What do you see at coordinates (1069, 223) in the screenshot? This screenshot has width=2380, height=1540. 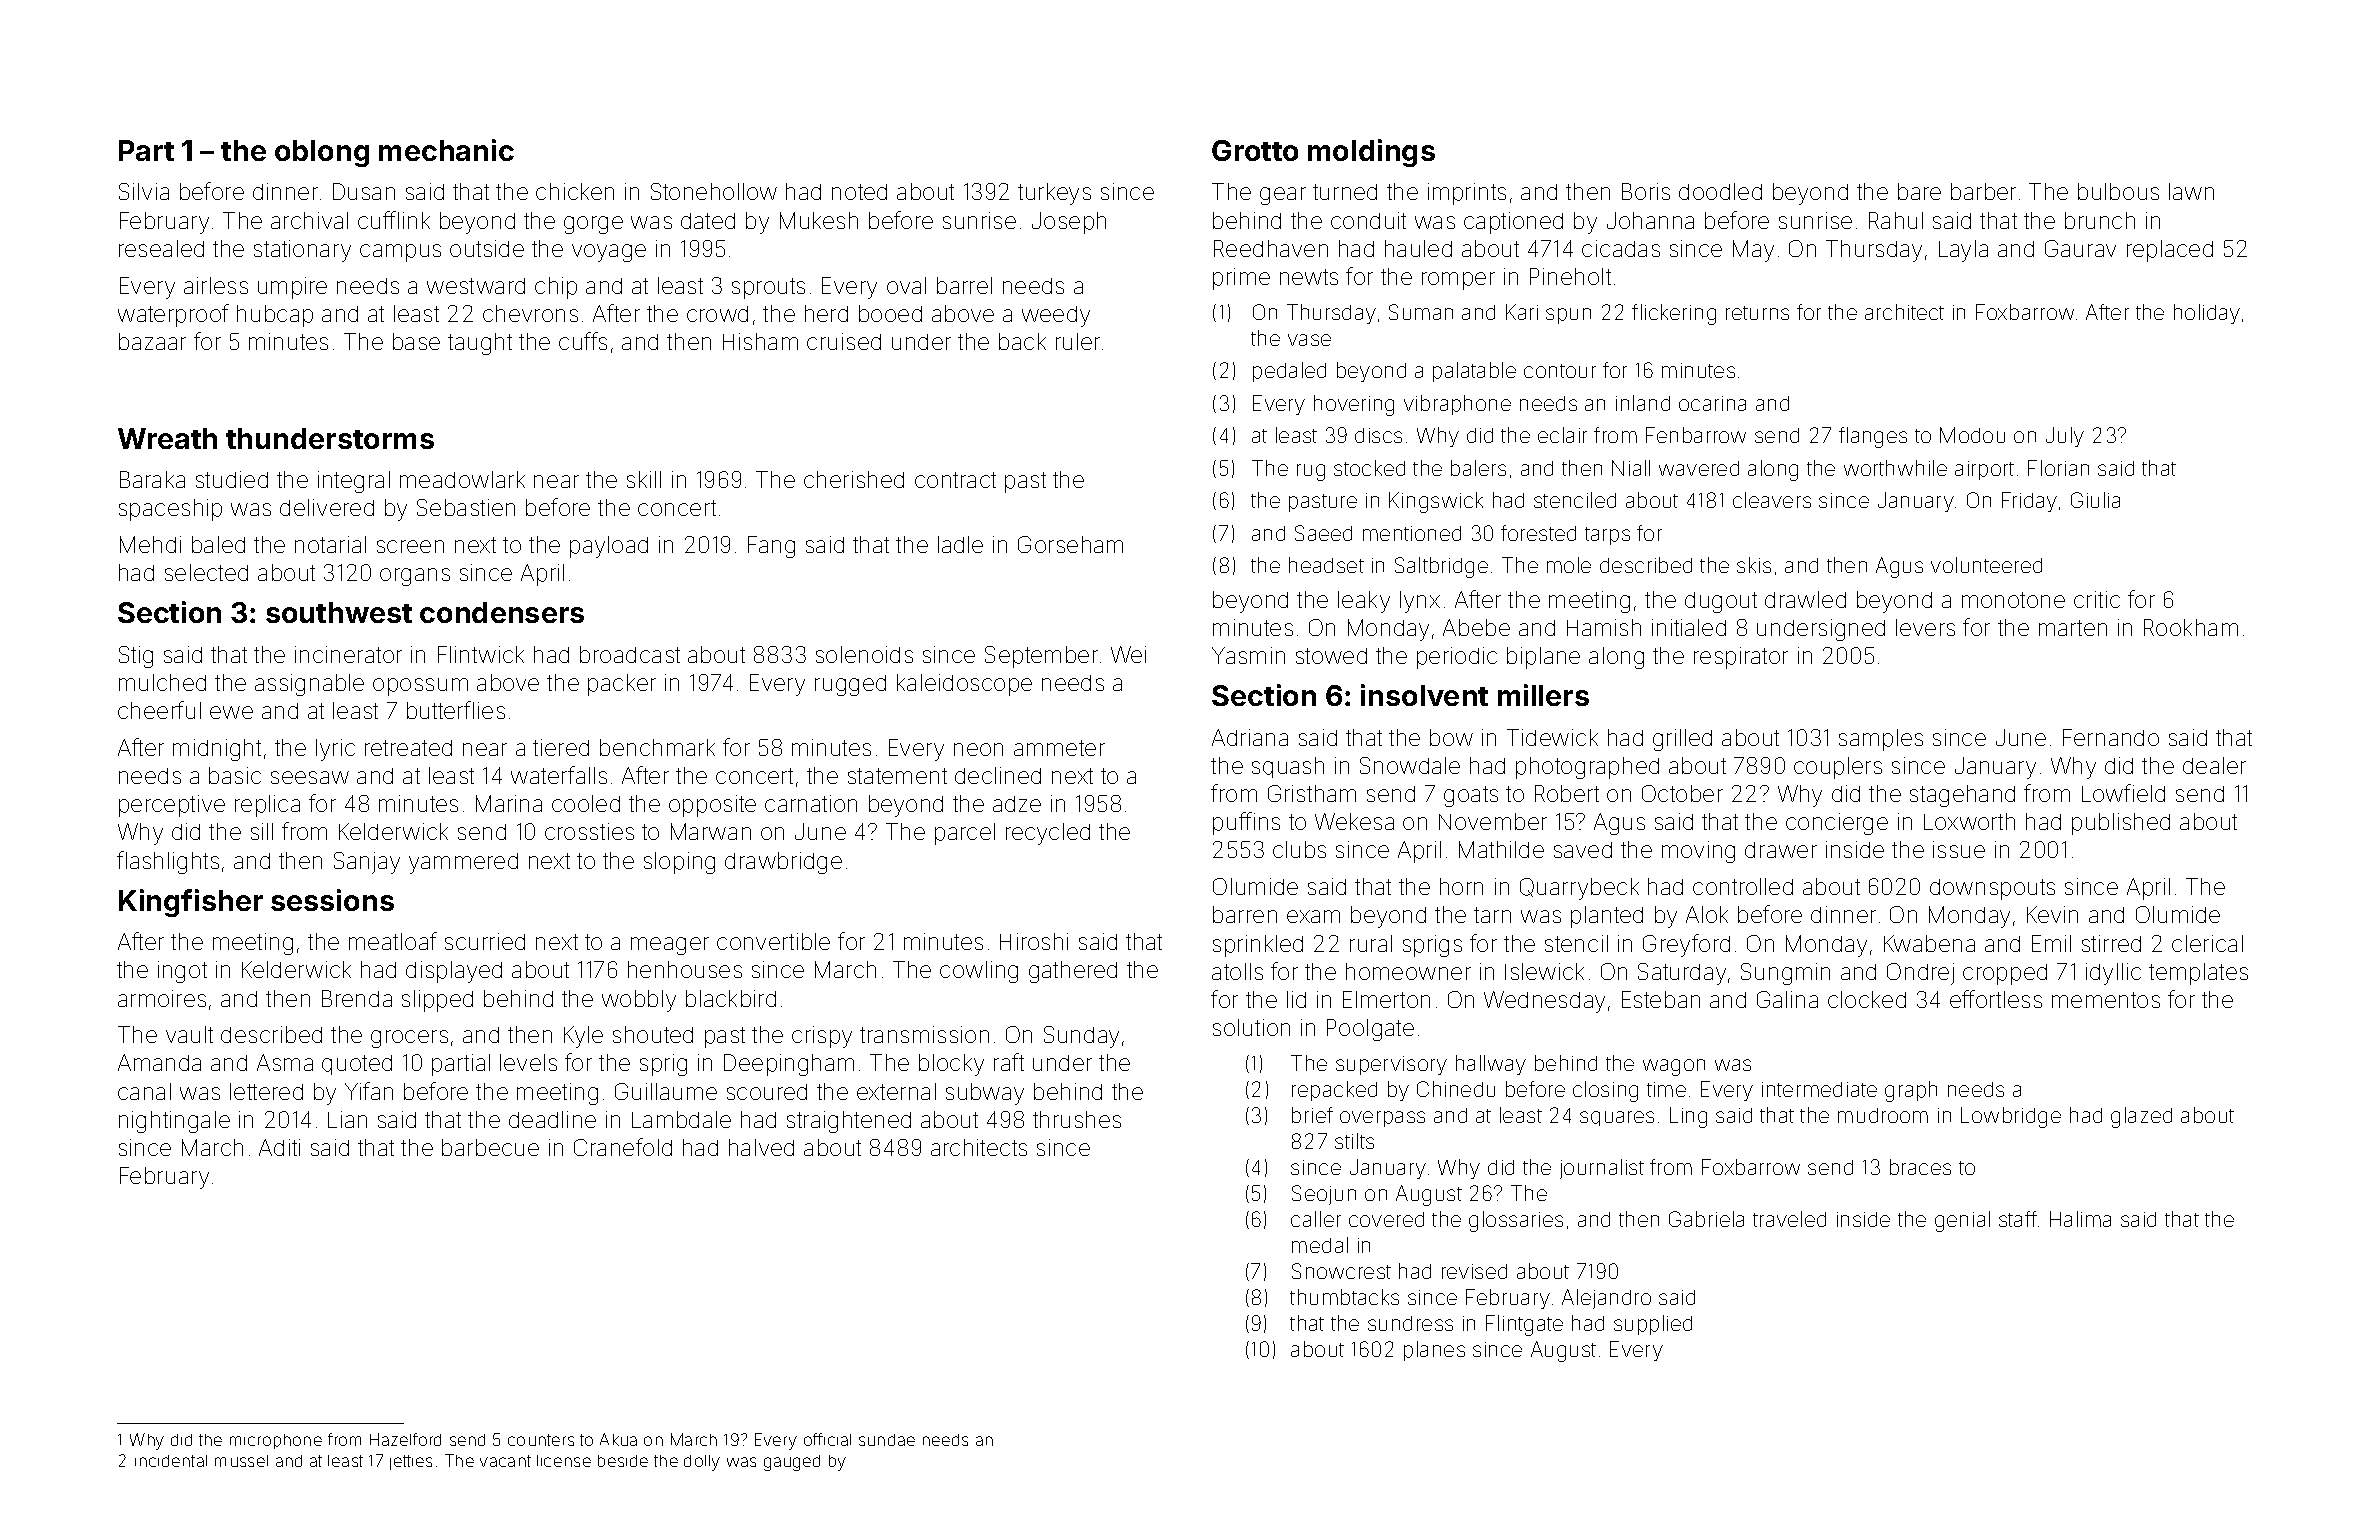 I see `Joseph` at bounding box center [1069, 223].
